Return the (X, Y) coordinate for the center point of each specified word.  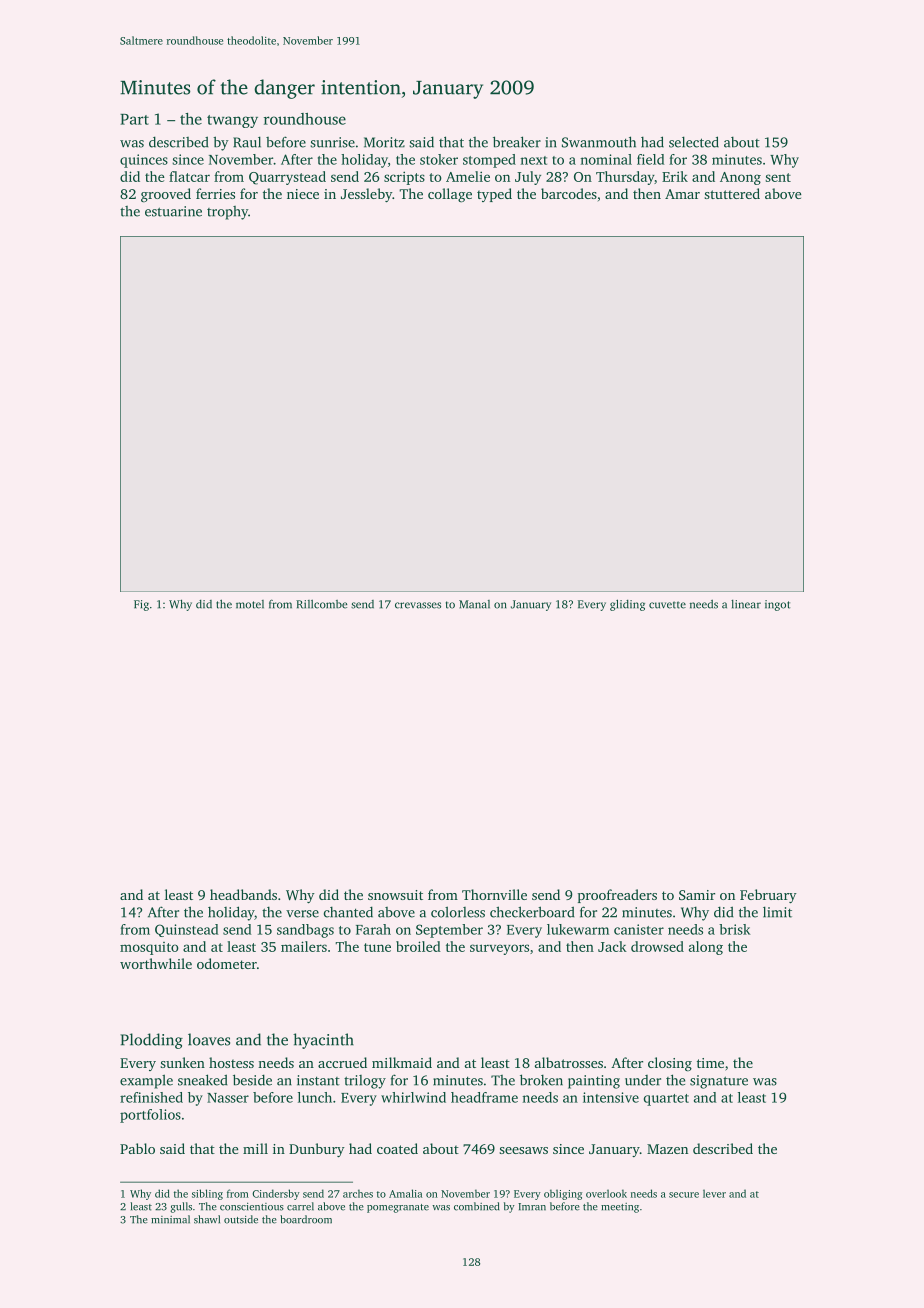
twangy (232, 121)
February (768, 896)
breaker (517, 142)
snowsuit (395, 895)
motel (250, 604)
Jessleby (366, 195)
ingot (777, 605)
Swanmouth (599, 142)
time (710, 1063)
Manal (474, 604)
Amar (682, 194)
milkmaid (402, 1062)
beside (252, 1080)
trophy (227, 213)
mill (255, 1148)
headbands (243, 894)
